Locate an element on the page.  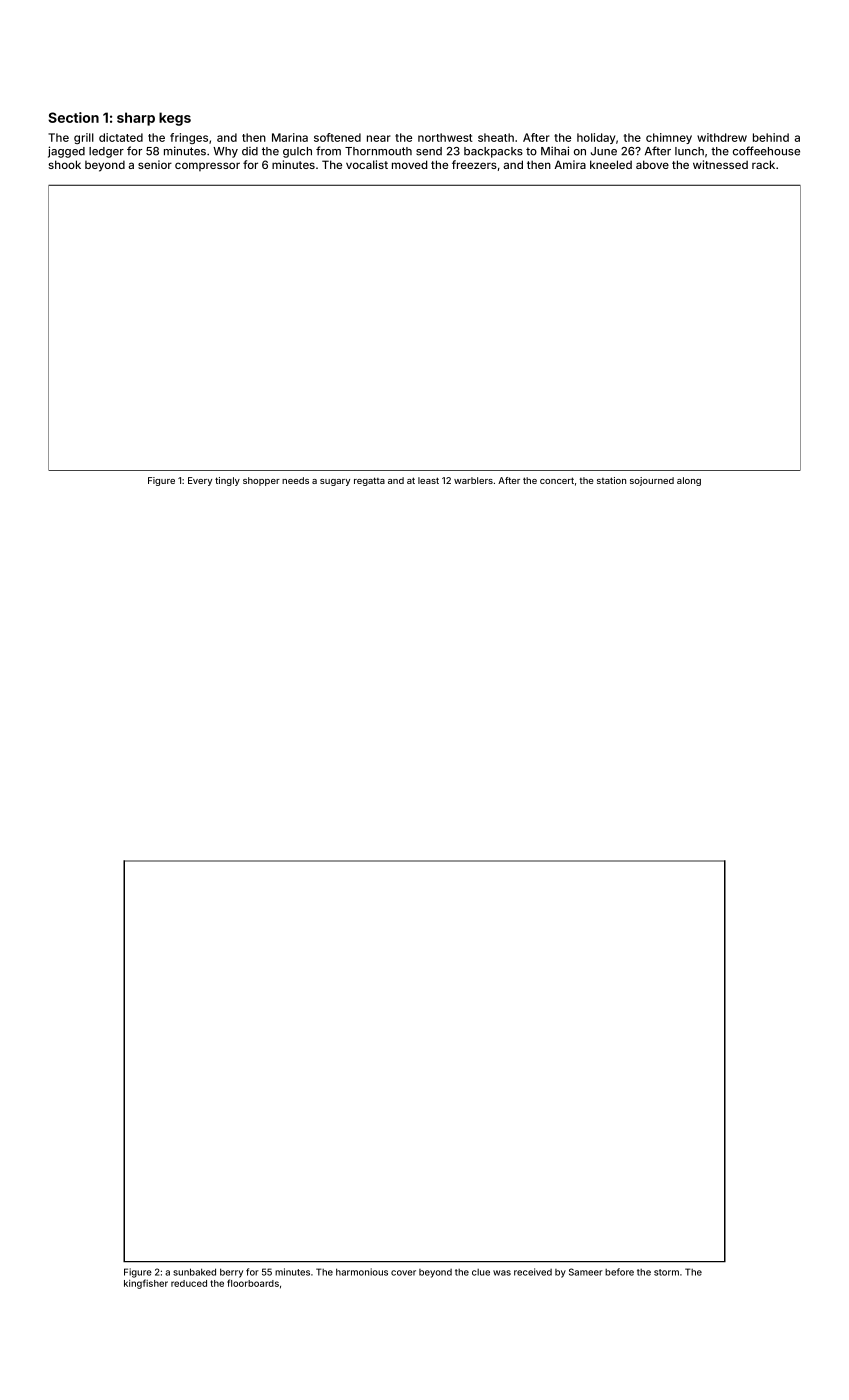
warblers is located at coordinates (473, 480).
